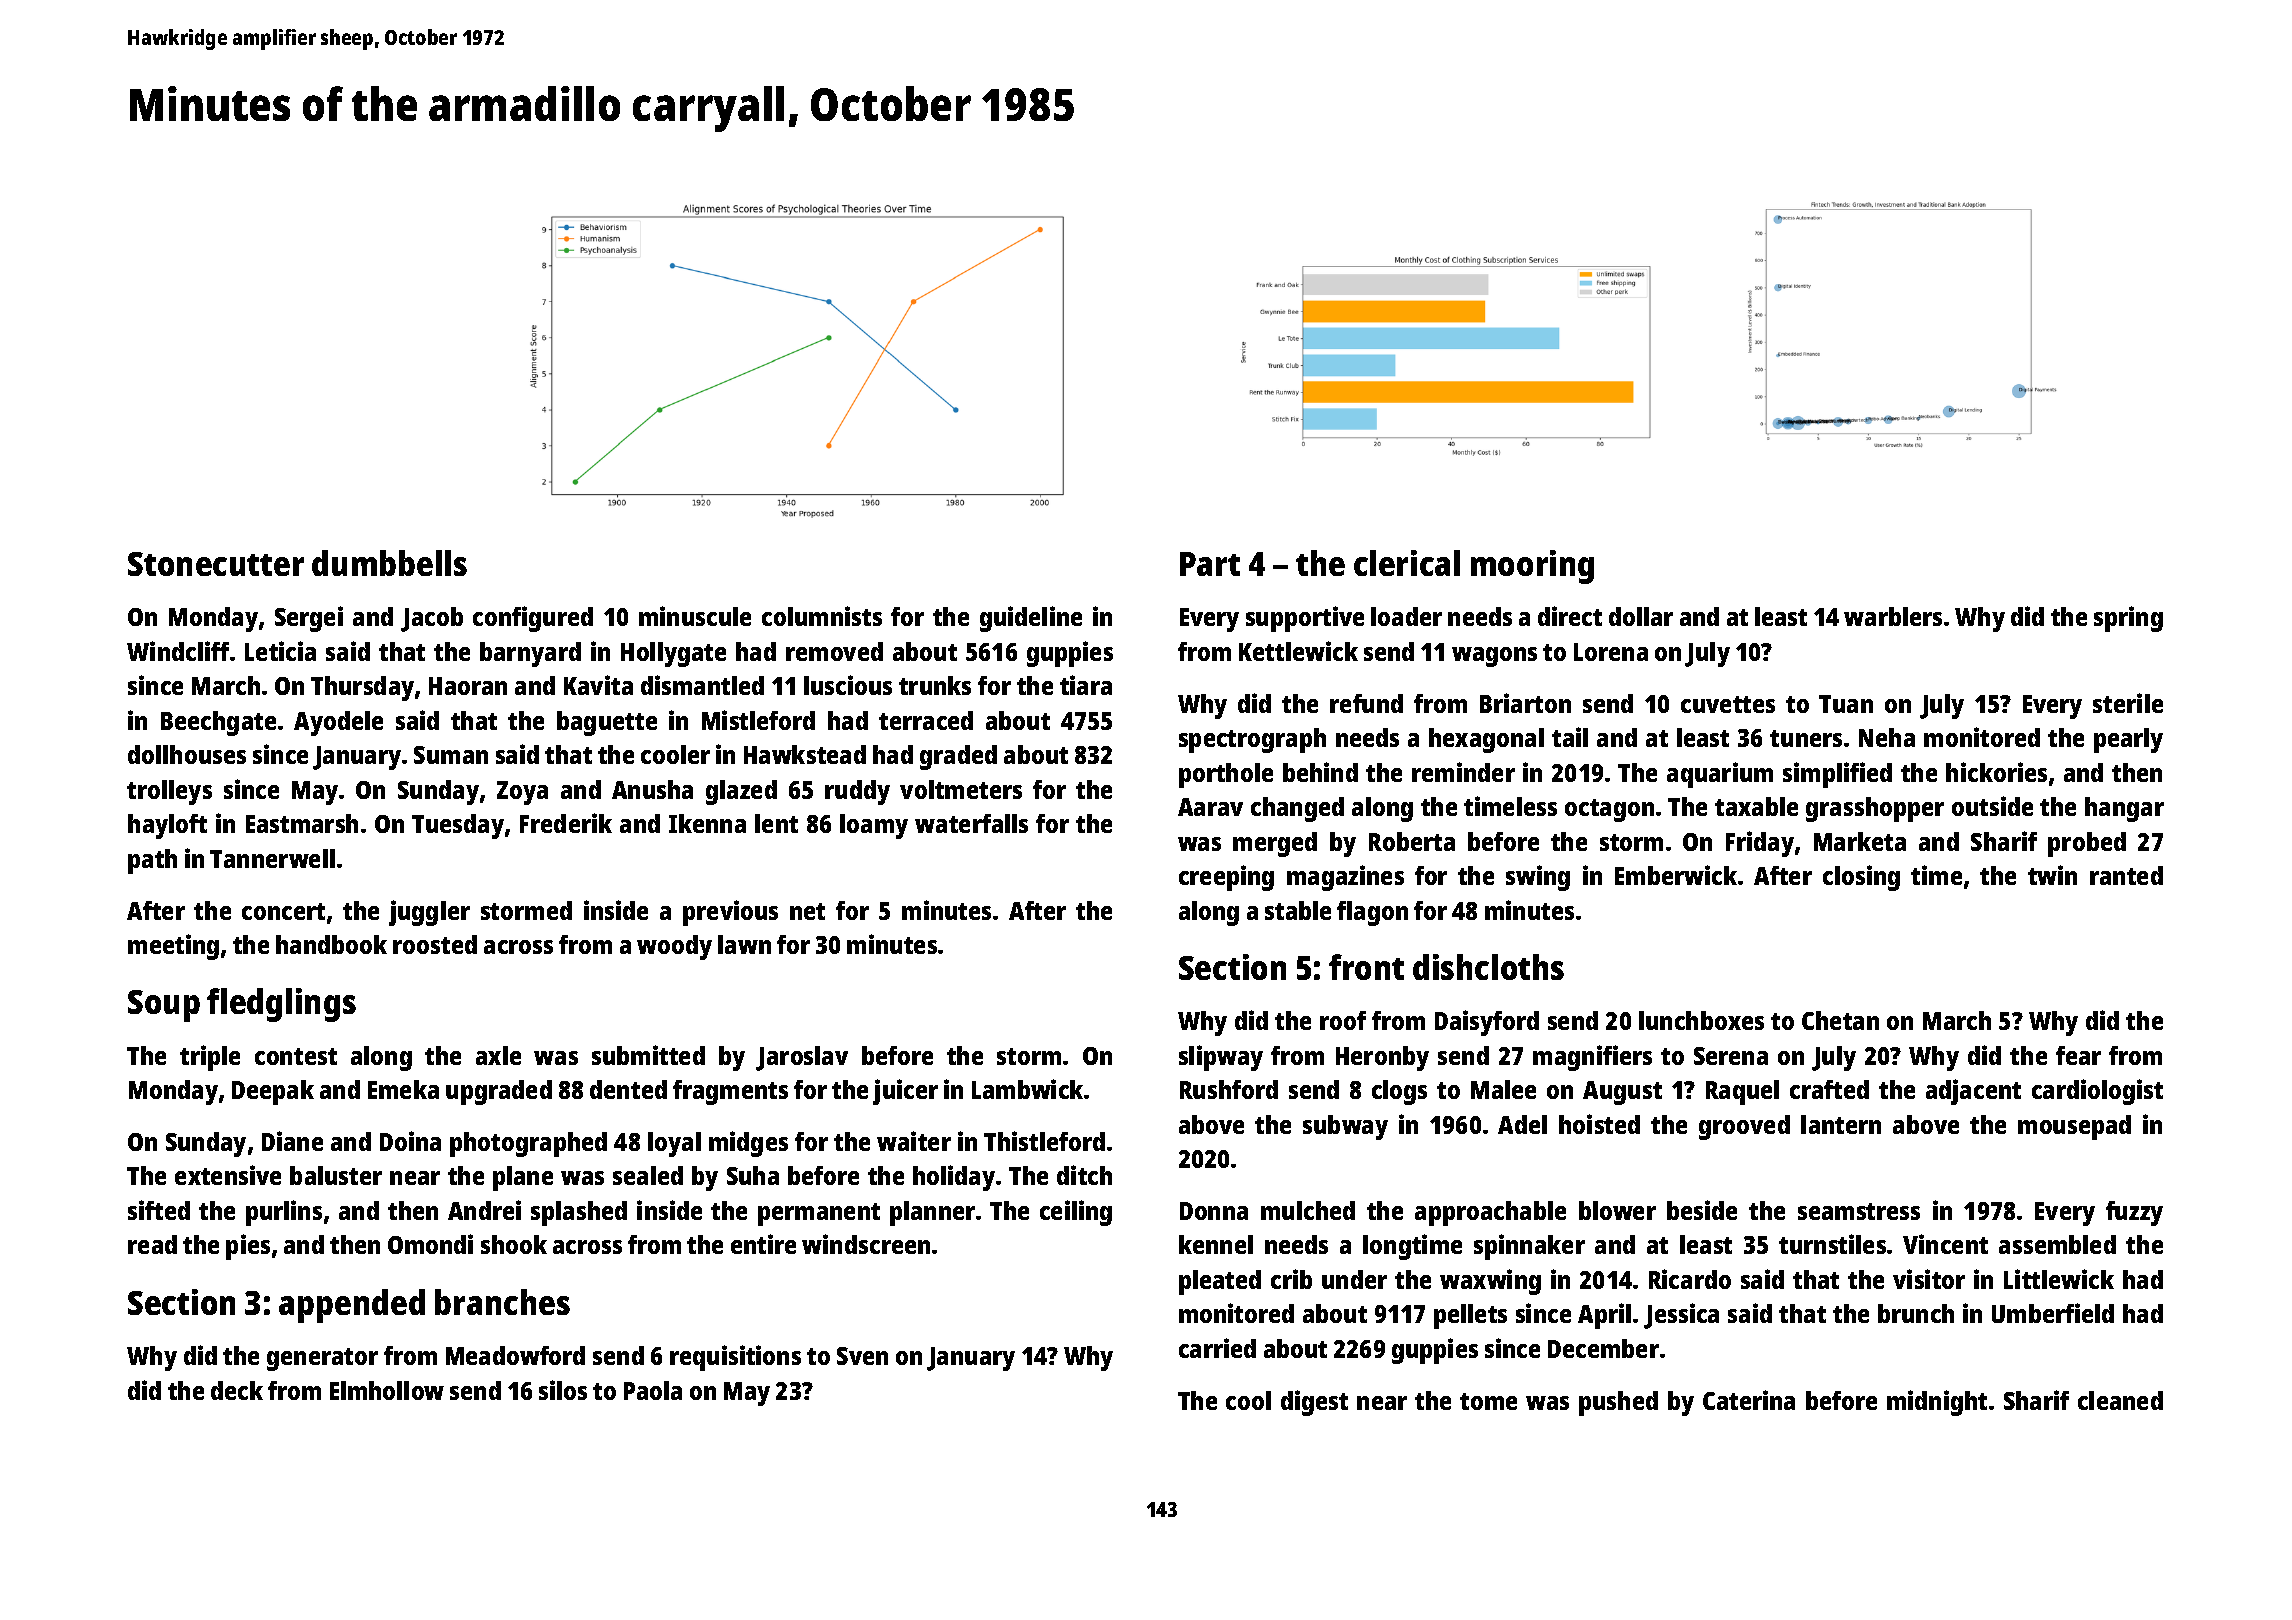 This image has height=1620, width=2292. Describe the element at coordinates (322, 1359) in the image. I see `generator` at that location.
